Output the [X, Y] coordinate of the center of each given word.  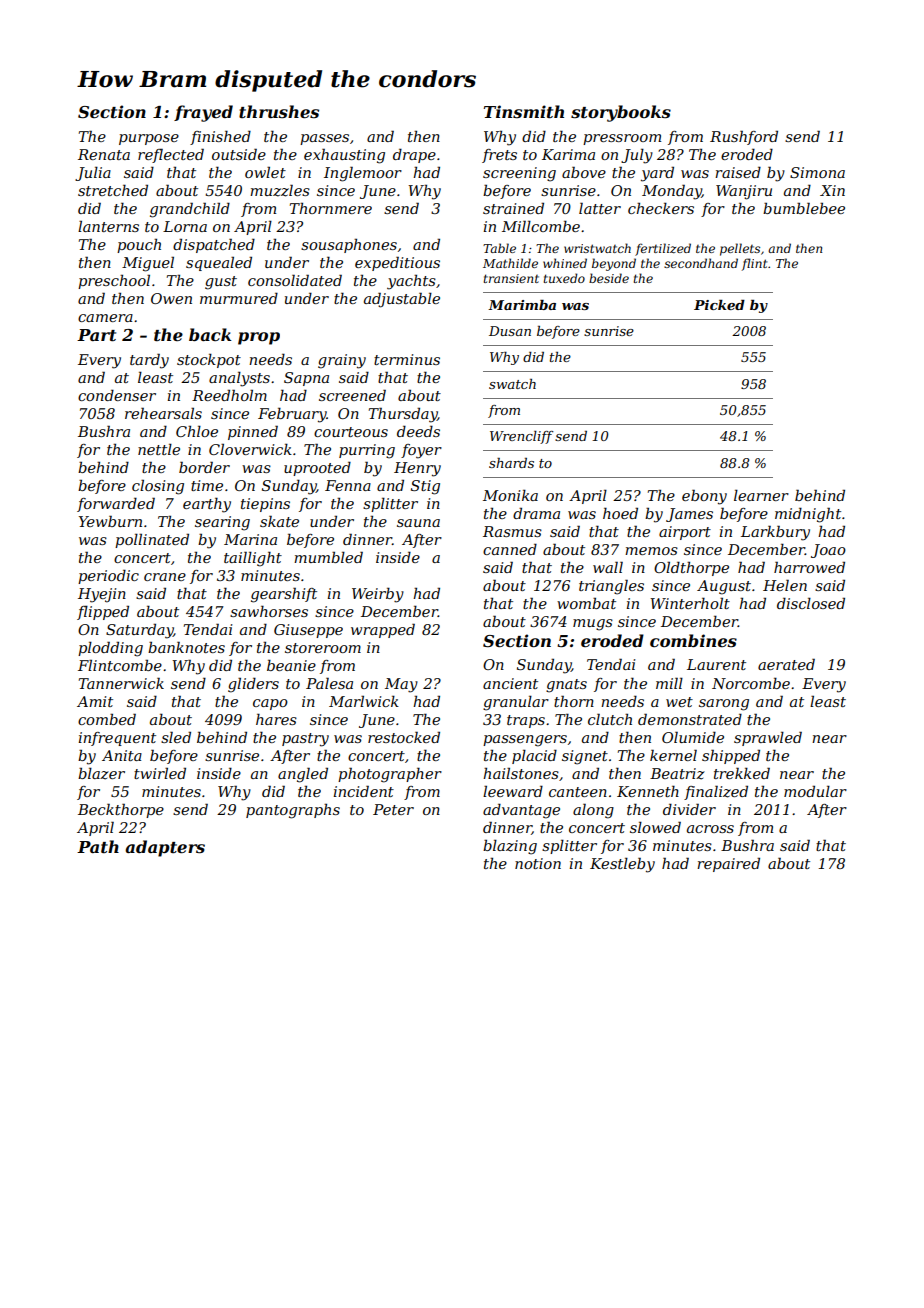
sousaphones [349, 246]
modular [815, 791]
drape [414, 155]
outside [239, 154]
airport [685, 533]
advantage [521, 811]
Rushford [744, 137]
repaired [728, 865]
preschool [114, 281]
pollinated [152, 540]
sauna [418, 523]
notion [538, 863]
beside [609, 278]
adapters [165, 848]
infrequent [117, 739]
